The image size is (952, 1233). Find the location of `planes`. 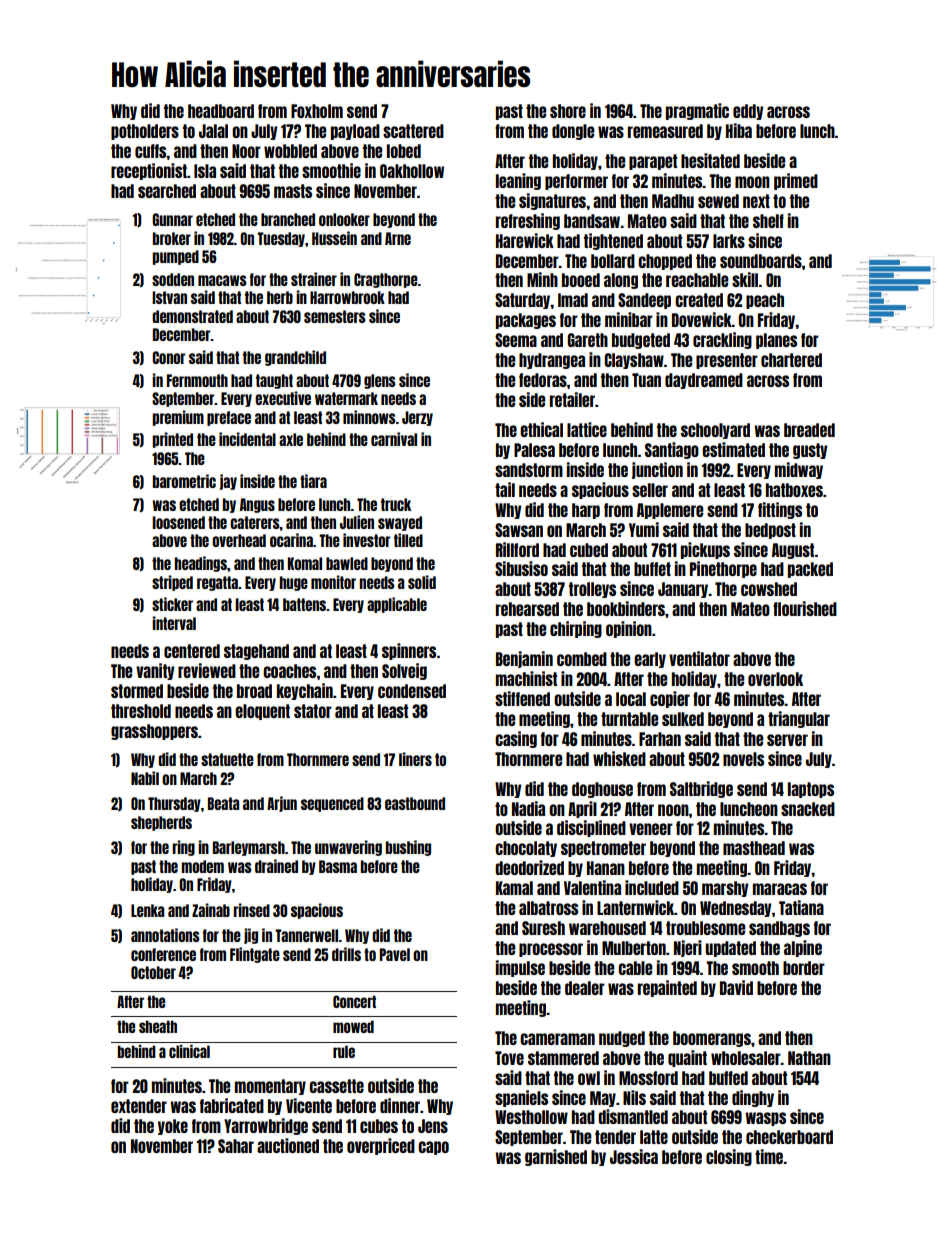

planes is located at coordinates (776, 341).
